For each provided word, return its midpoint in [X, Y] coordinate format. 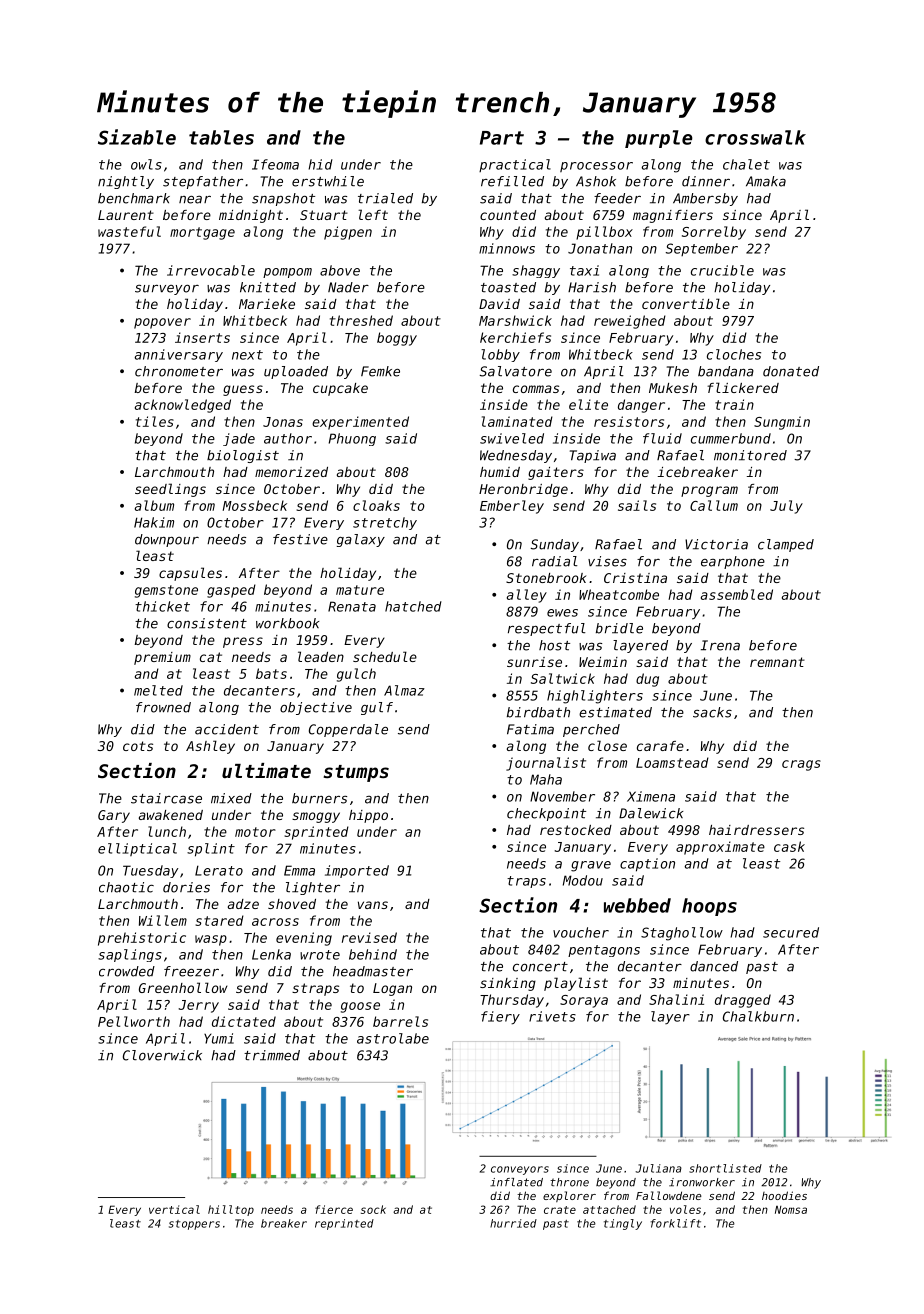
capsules [190, 574]
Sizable [137, 137]
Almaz [404, 690]
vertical [174, 1209]
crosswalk [755, 137]
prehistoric [142, 939]
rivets [552, 1016]
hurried [513, 1223]
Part [502, 138]
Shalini [676, 999]
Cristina [635, 578]
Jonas [283, 422]
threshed [361, 320]
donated [791, 371]
